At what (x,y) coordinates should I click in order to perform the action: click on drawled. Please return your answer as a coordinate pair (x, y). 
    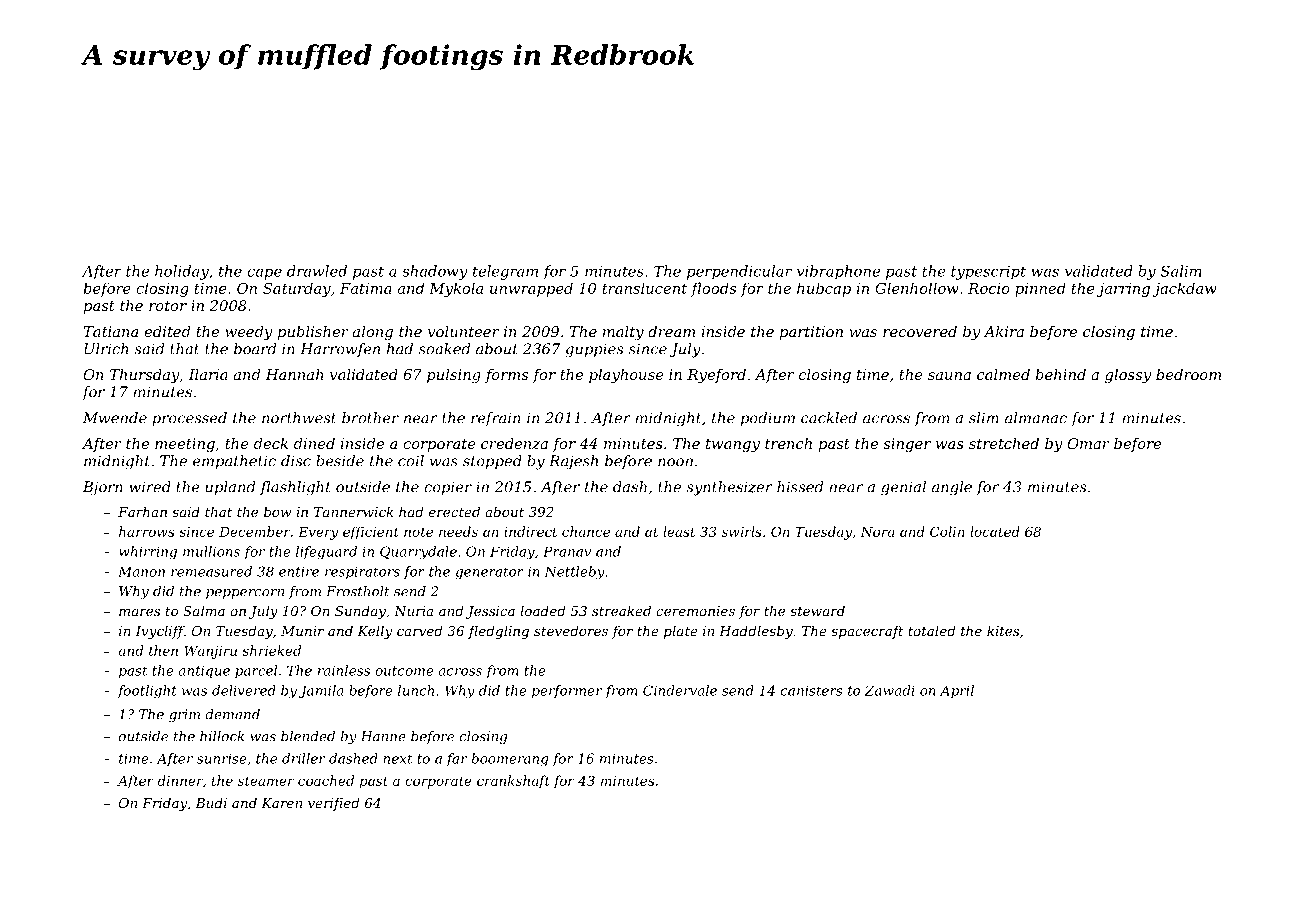
    Looking at the image, I should click on (317, 271).
